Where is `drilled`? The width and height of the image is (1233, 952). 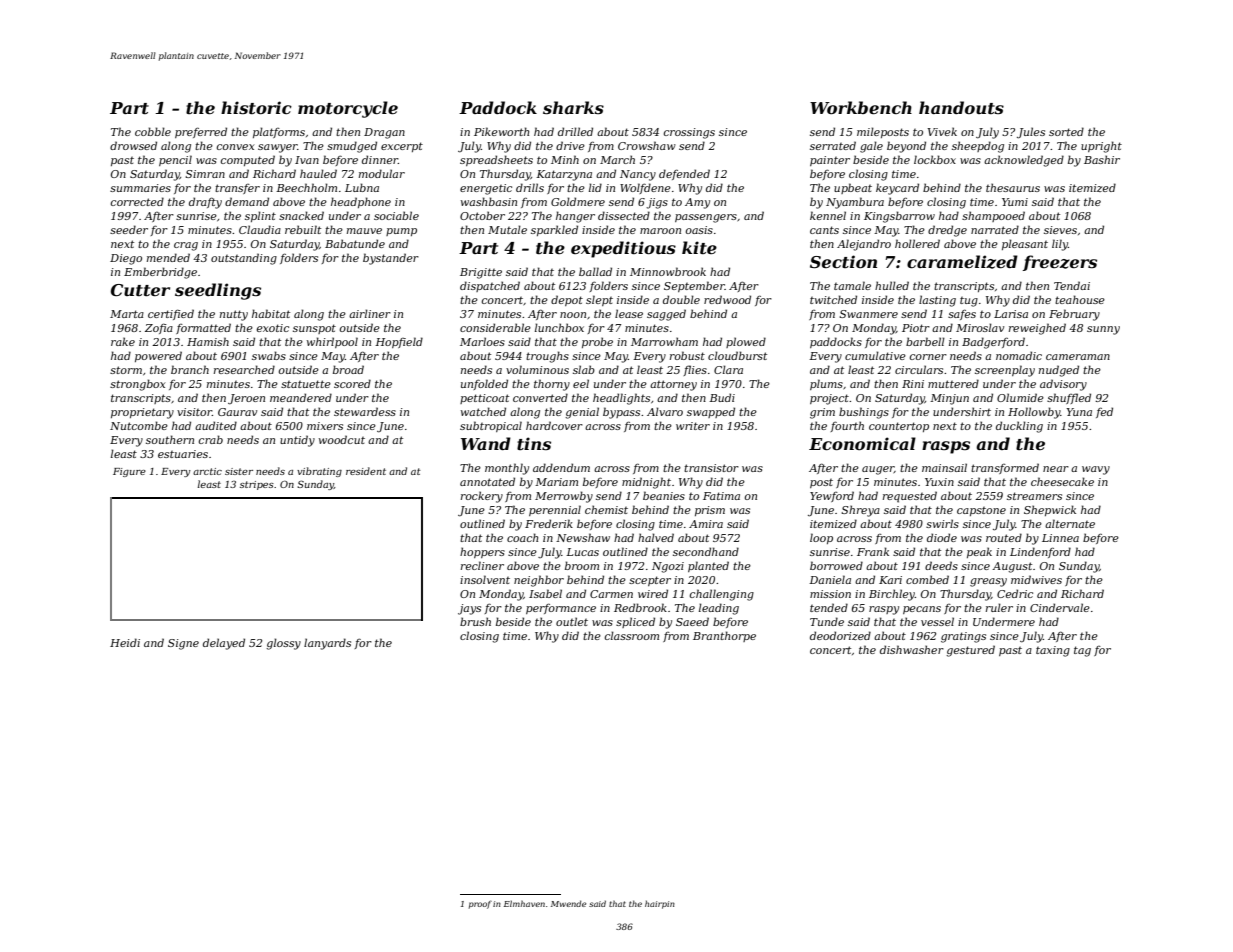
drilled is located at coordinates (575, 131).
